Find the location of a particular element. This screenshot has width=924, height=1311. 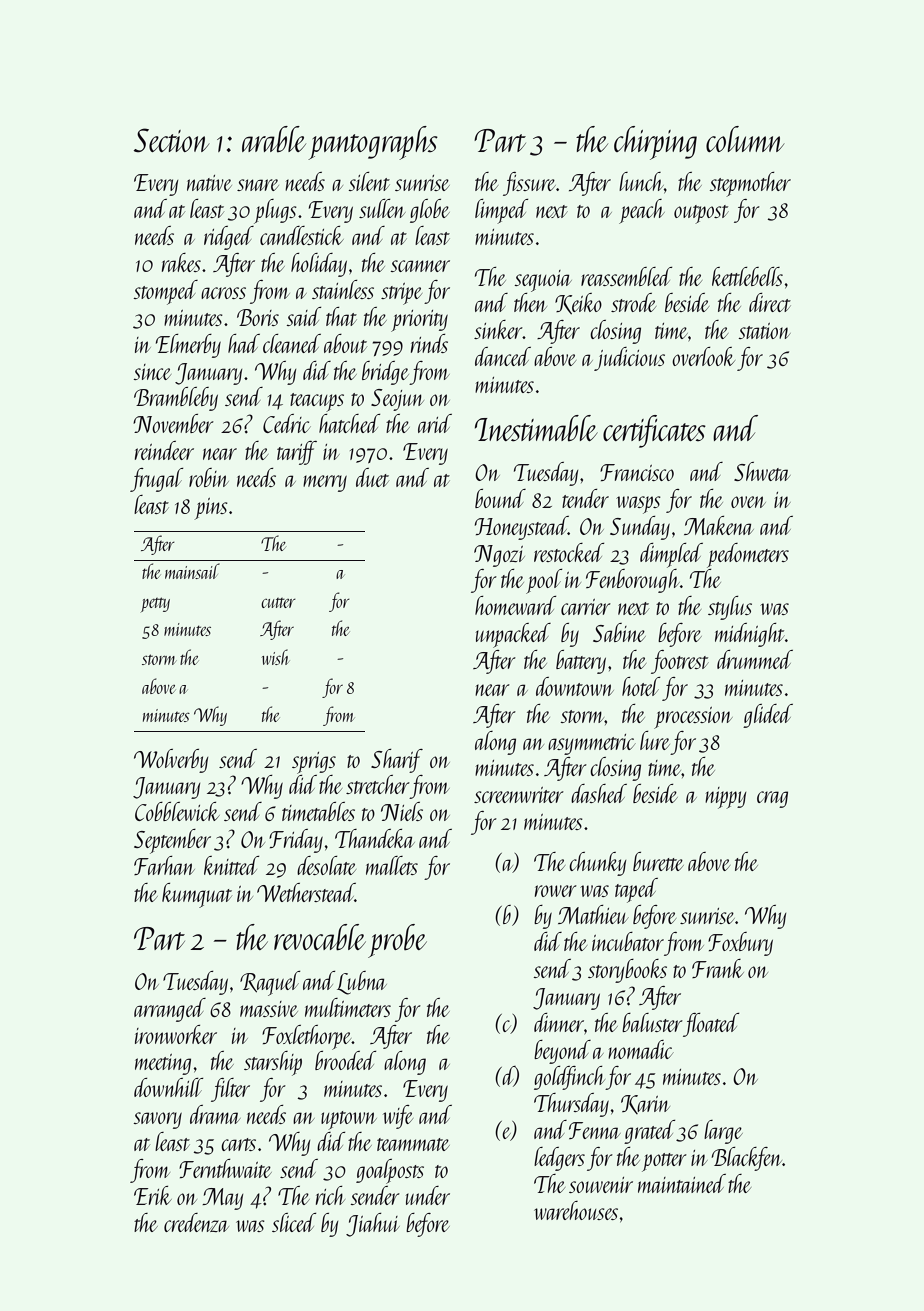

dinner is located at coordinates (559, 1022).
